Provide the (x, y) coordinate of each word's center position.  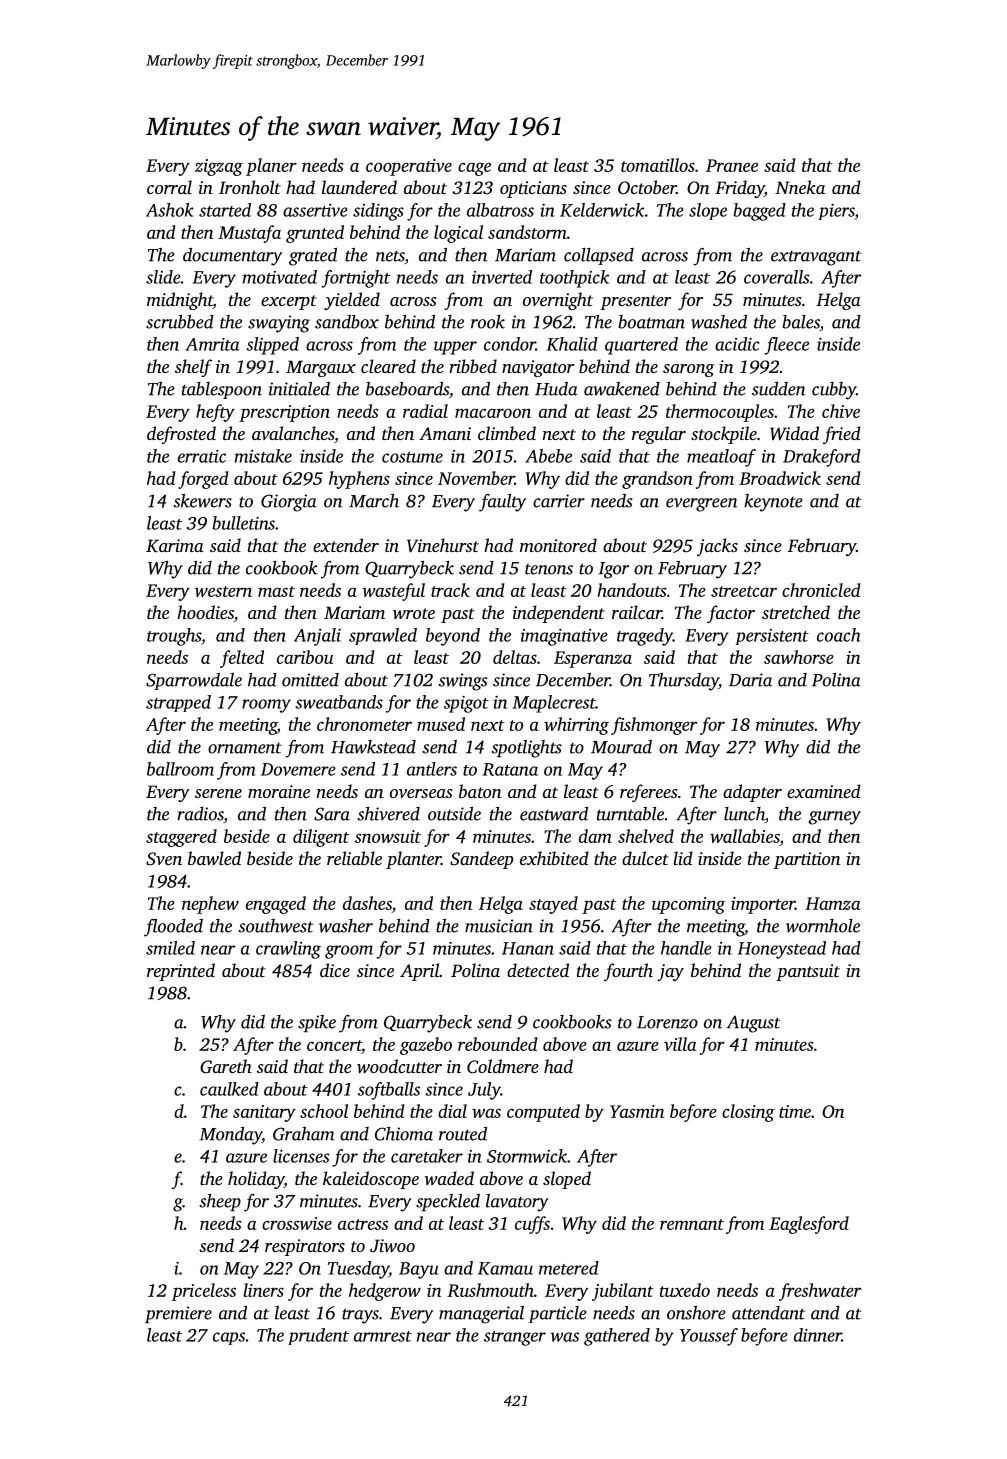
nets (390, 257)
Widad (794, 433)
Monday (230, 1136)
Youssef (709, 1337)
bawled (214, 858)
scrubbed (180, 322)
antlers (432, 769)
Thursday (684, 682)
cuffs (532, 1225)
